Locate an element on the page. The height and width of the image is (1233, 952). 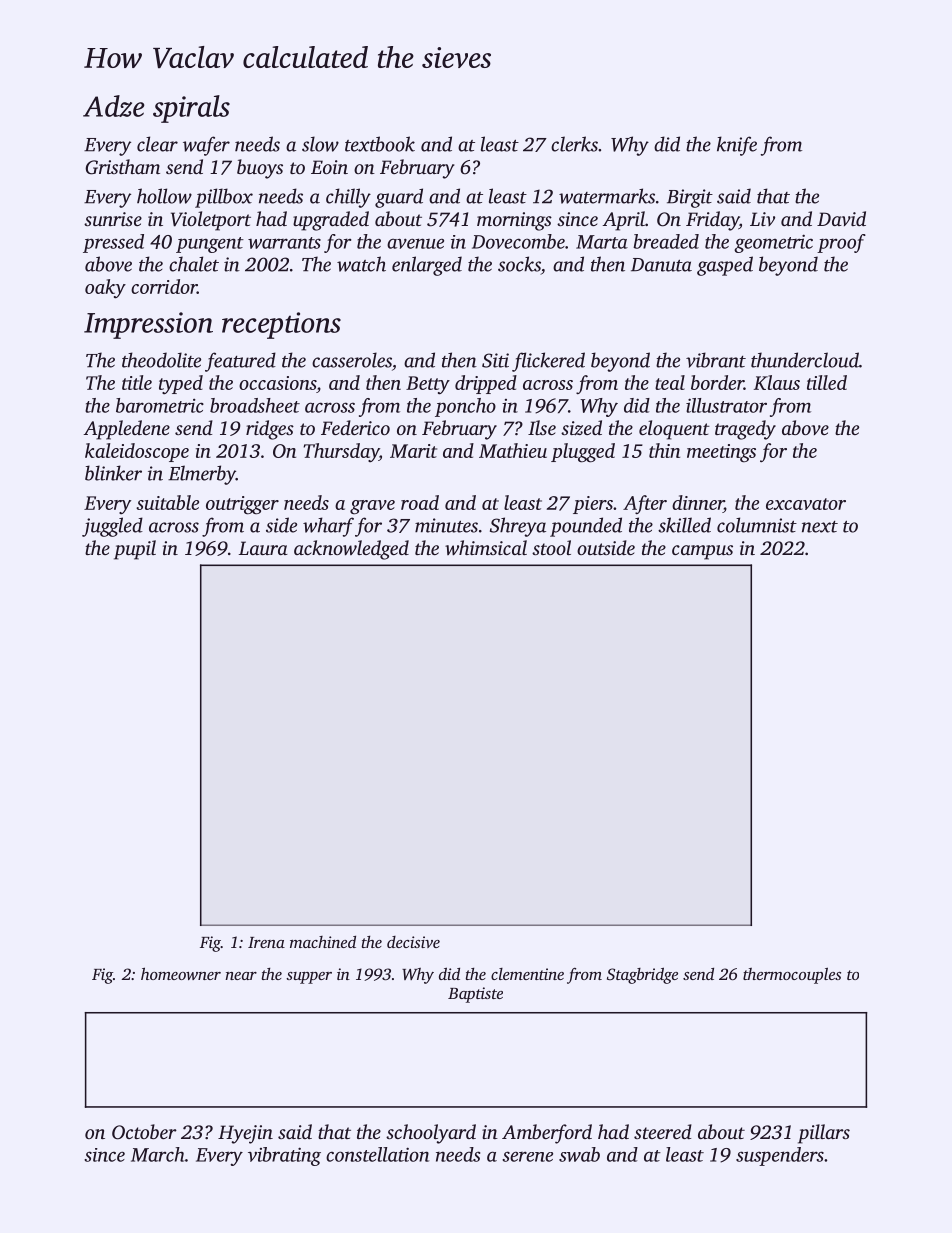
Friday is located at coordinates (712, 221).
